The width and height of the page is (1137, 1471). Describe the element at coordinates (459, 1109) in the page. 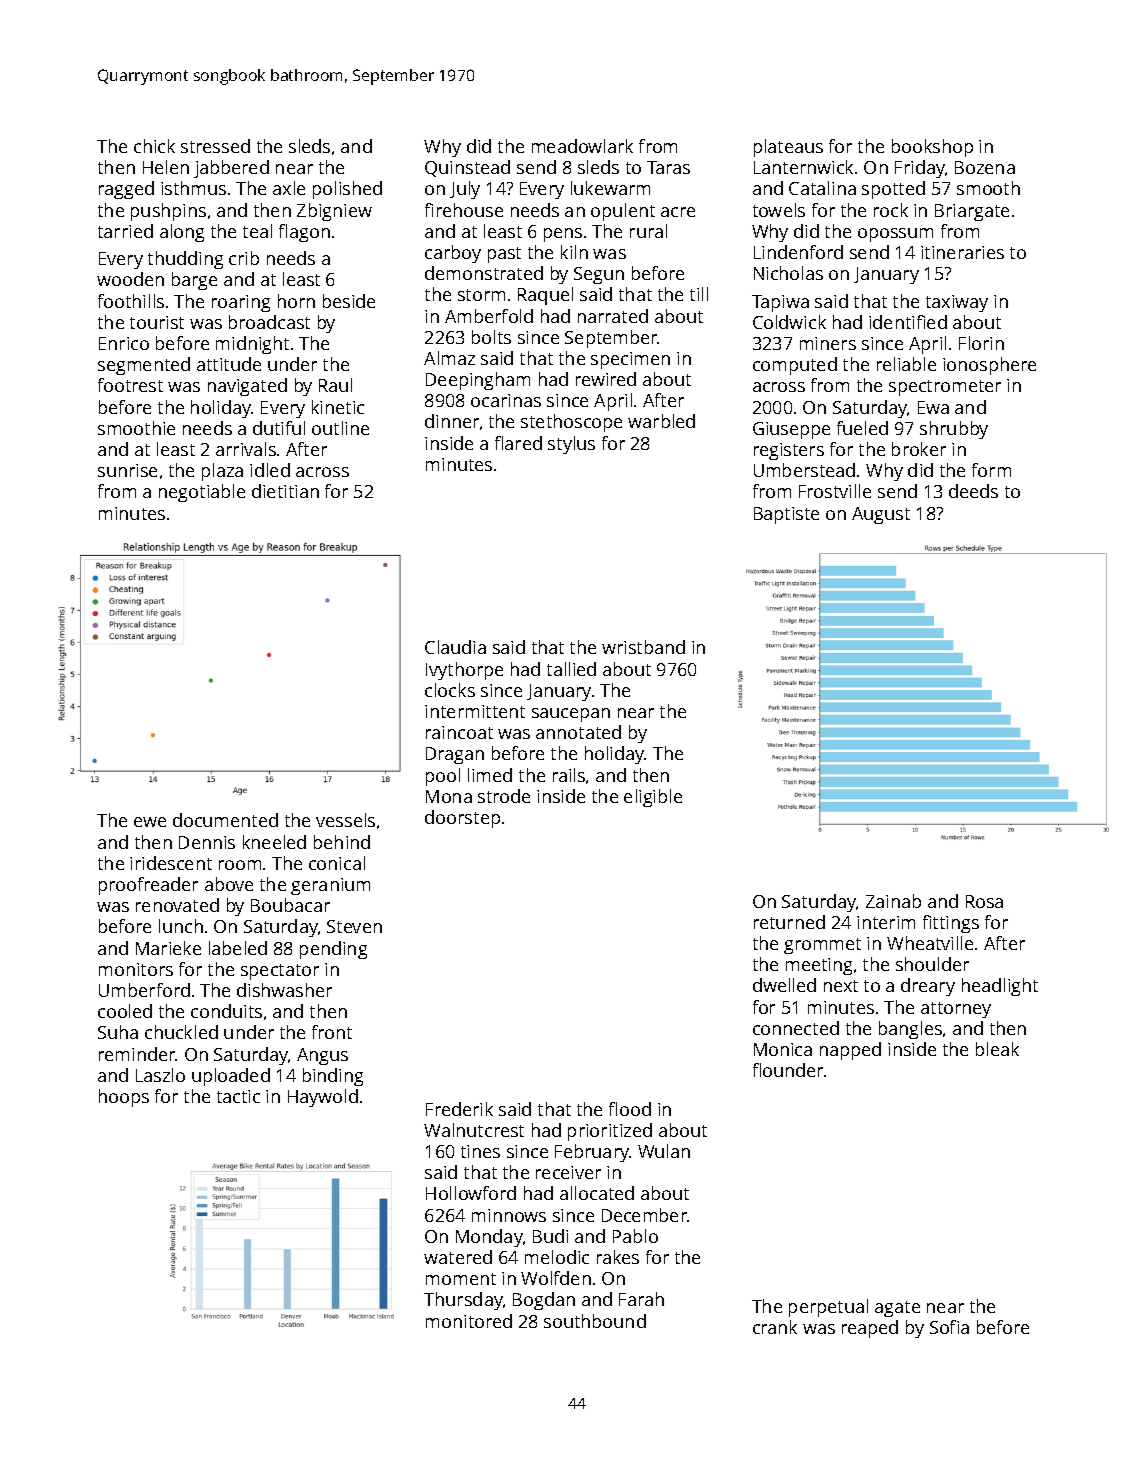

I see `Frederik` at that location.
